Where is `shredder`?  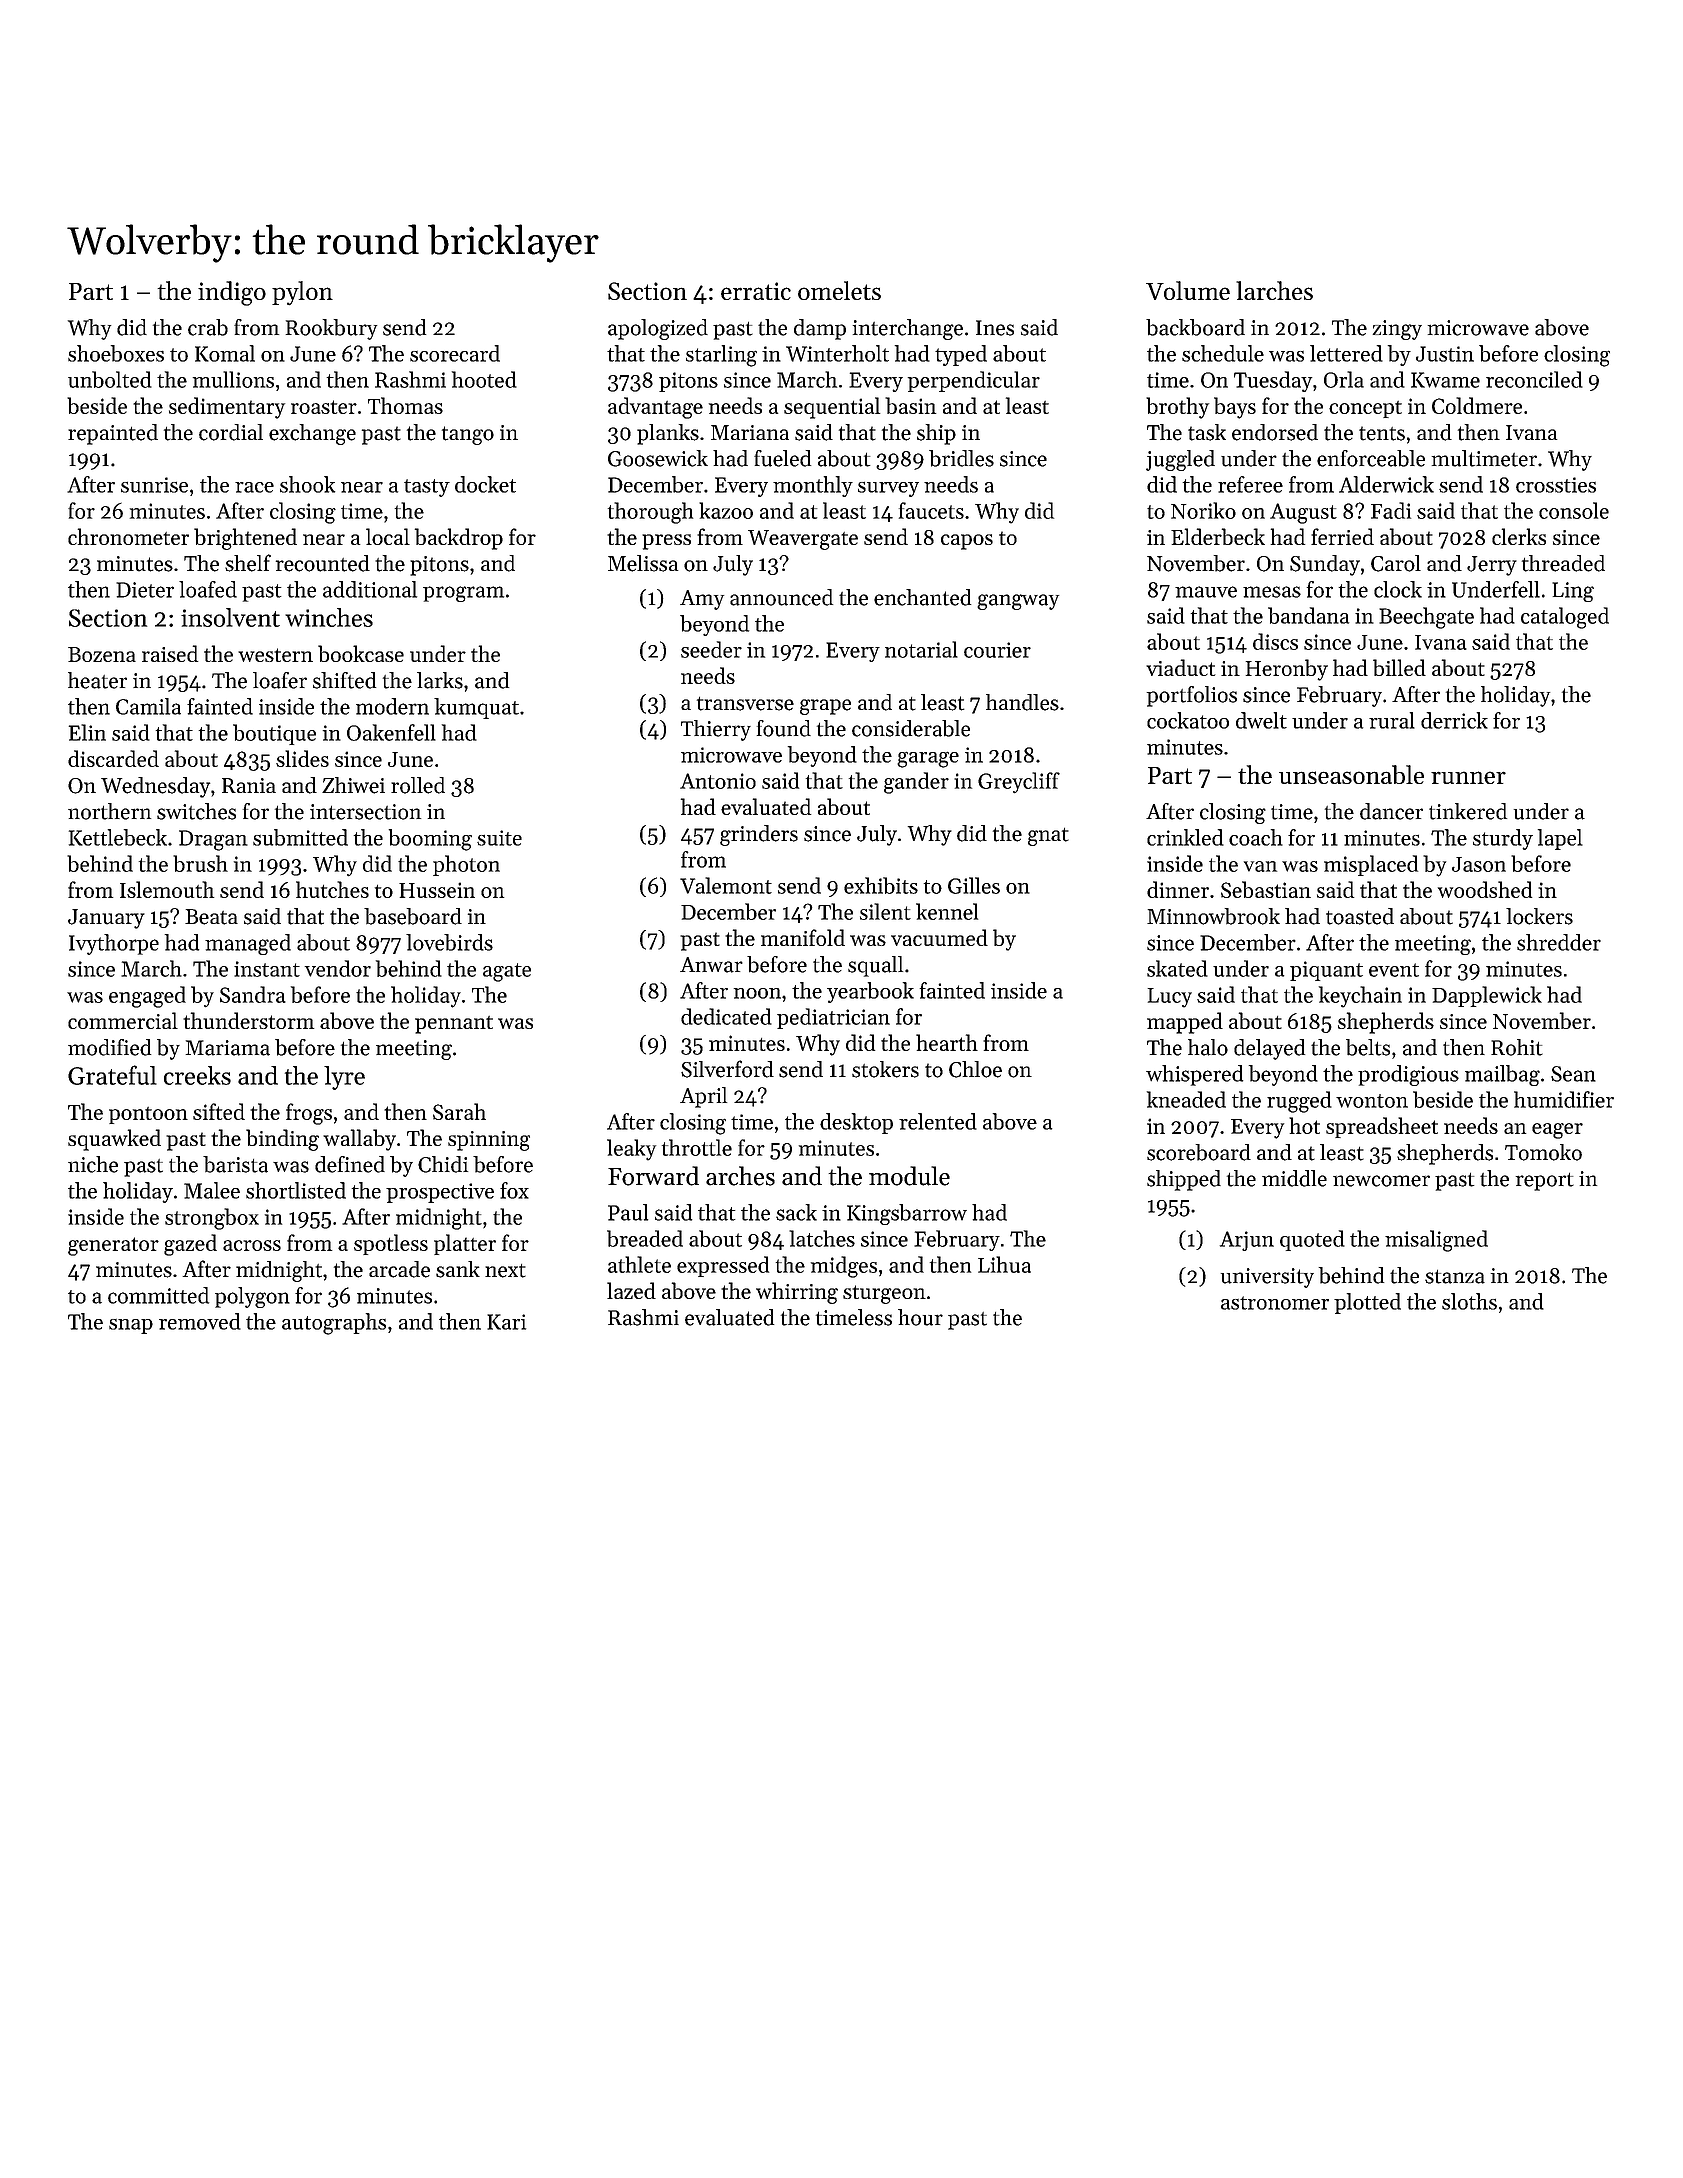
shredder is located at coordinates (1559, 942).
